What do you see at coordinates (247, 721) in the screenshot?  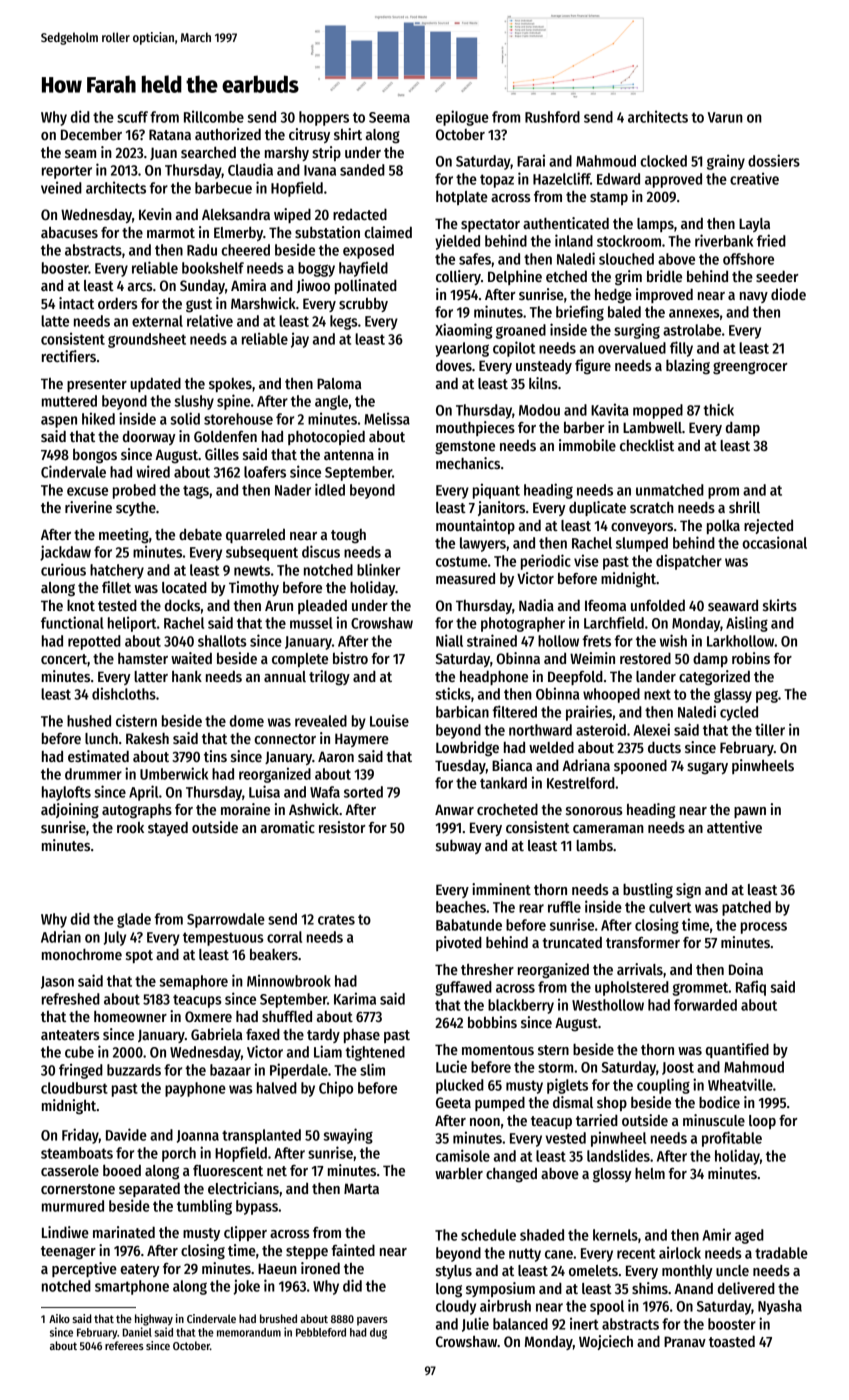 I see `dome` at bounding box center [247, 721].
